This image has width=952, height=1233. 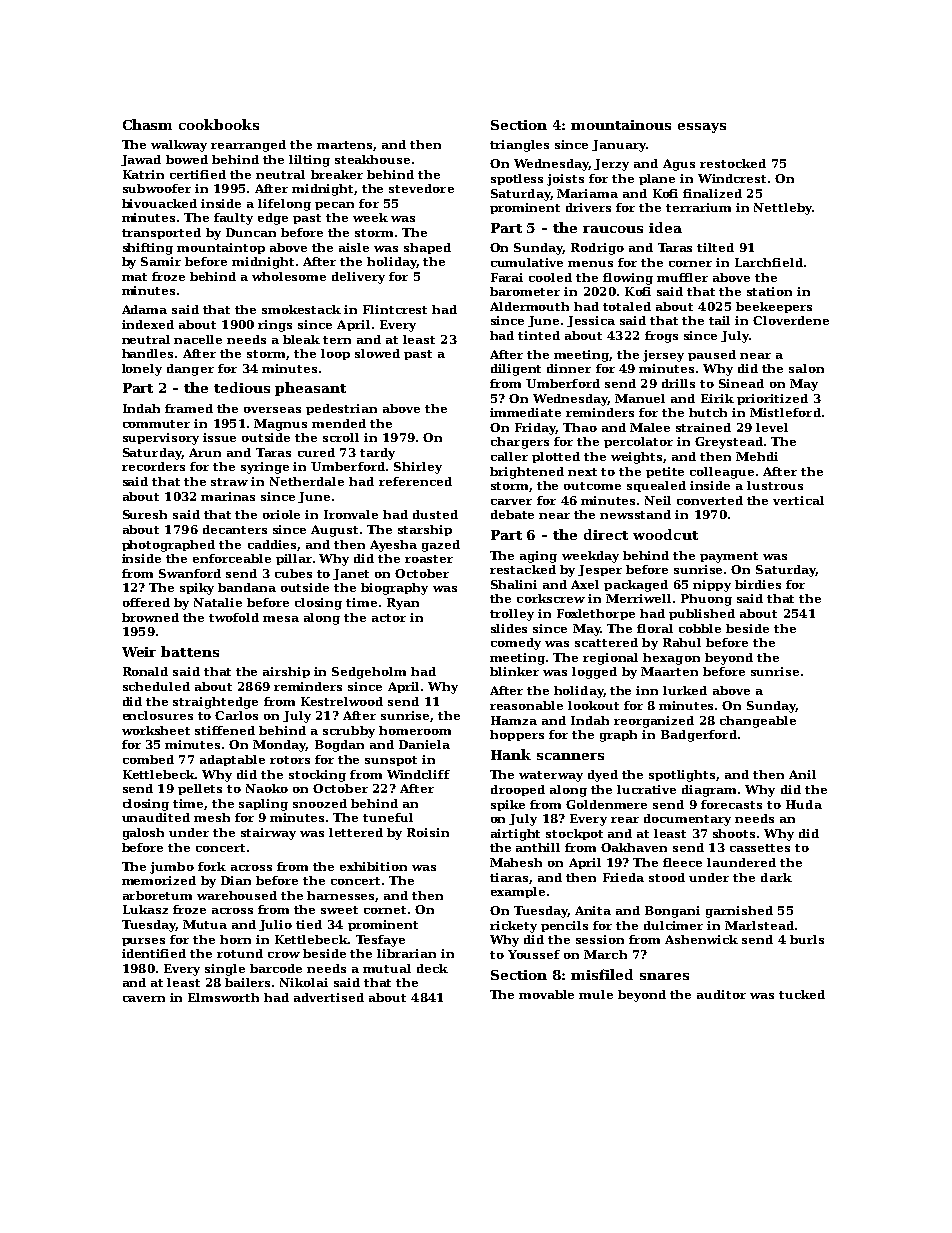 What do you see at coordinates (621, 125) in the image?
I see `mountainous` at bounding box center [621, 125].
